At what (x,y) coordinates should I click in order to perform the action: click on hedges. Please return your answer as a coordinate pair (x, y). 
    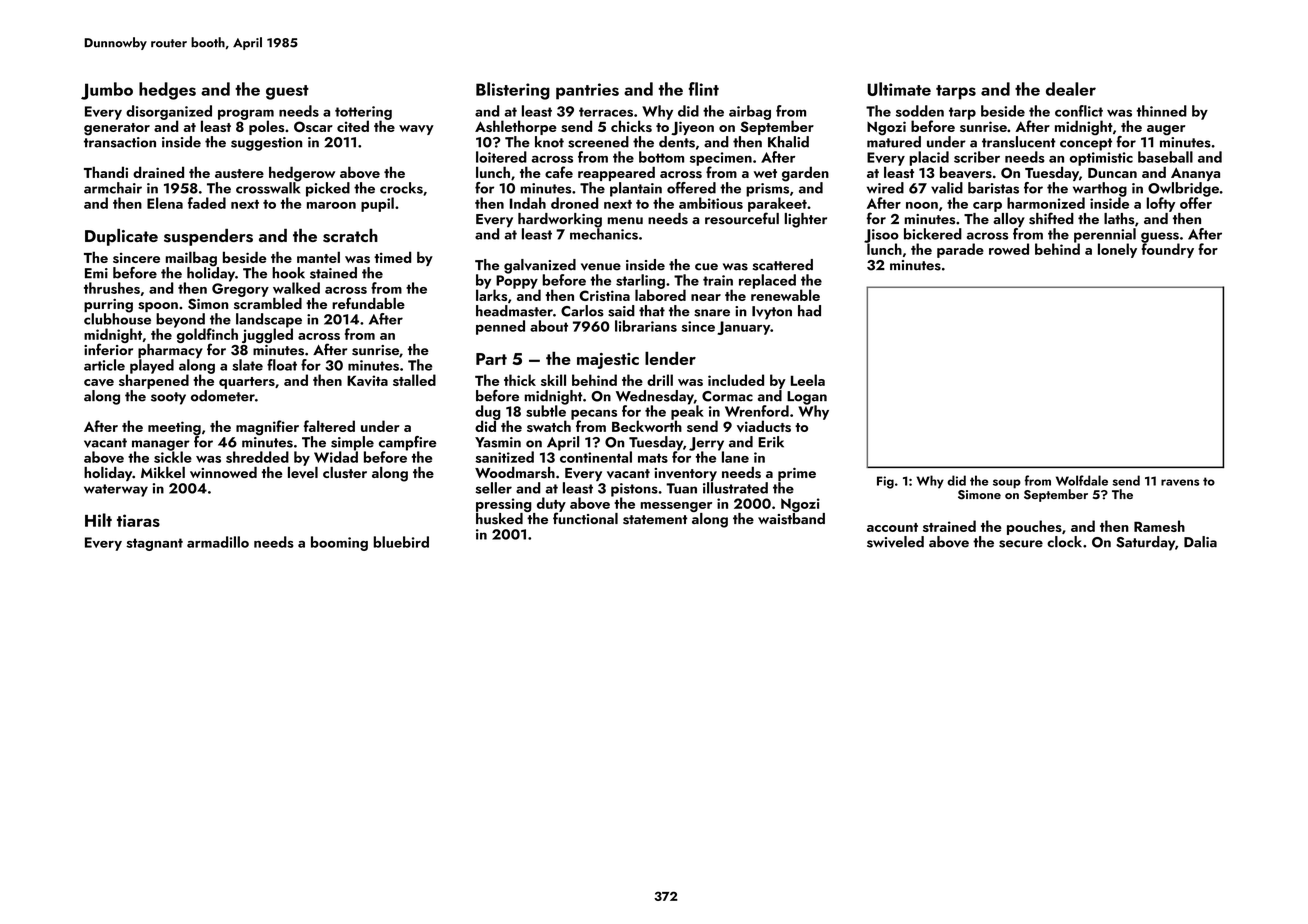
    Looking at the image, I should click on (167, 91).
